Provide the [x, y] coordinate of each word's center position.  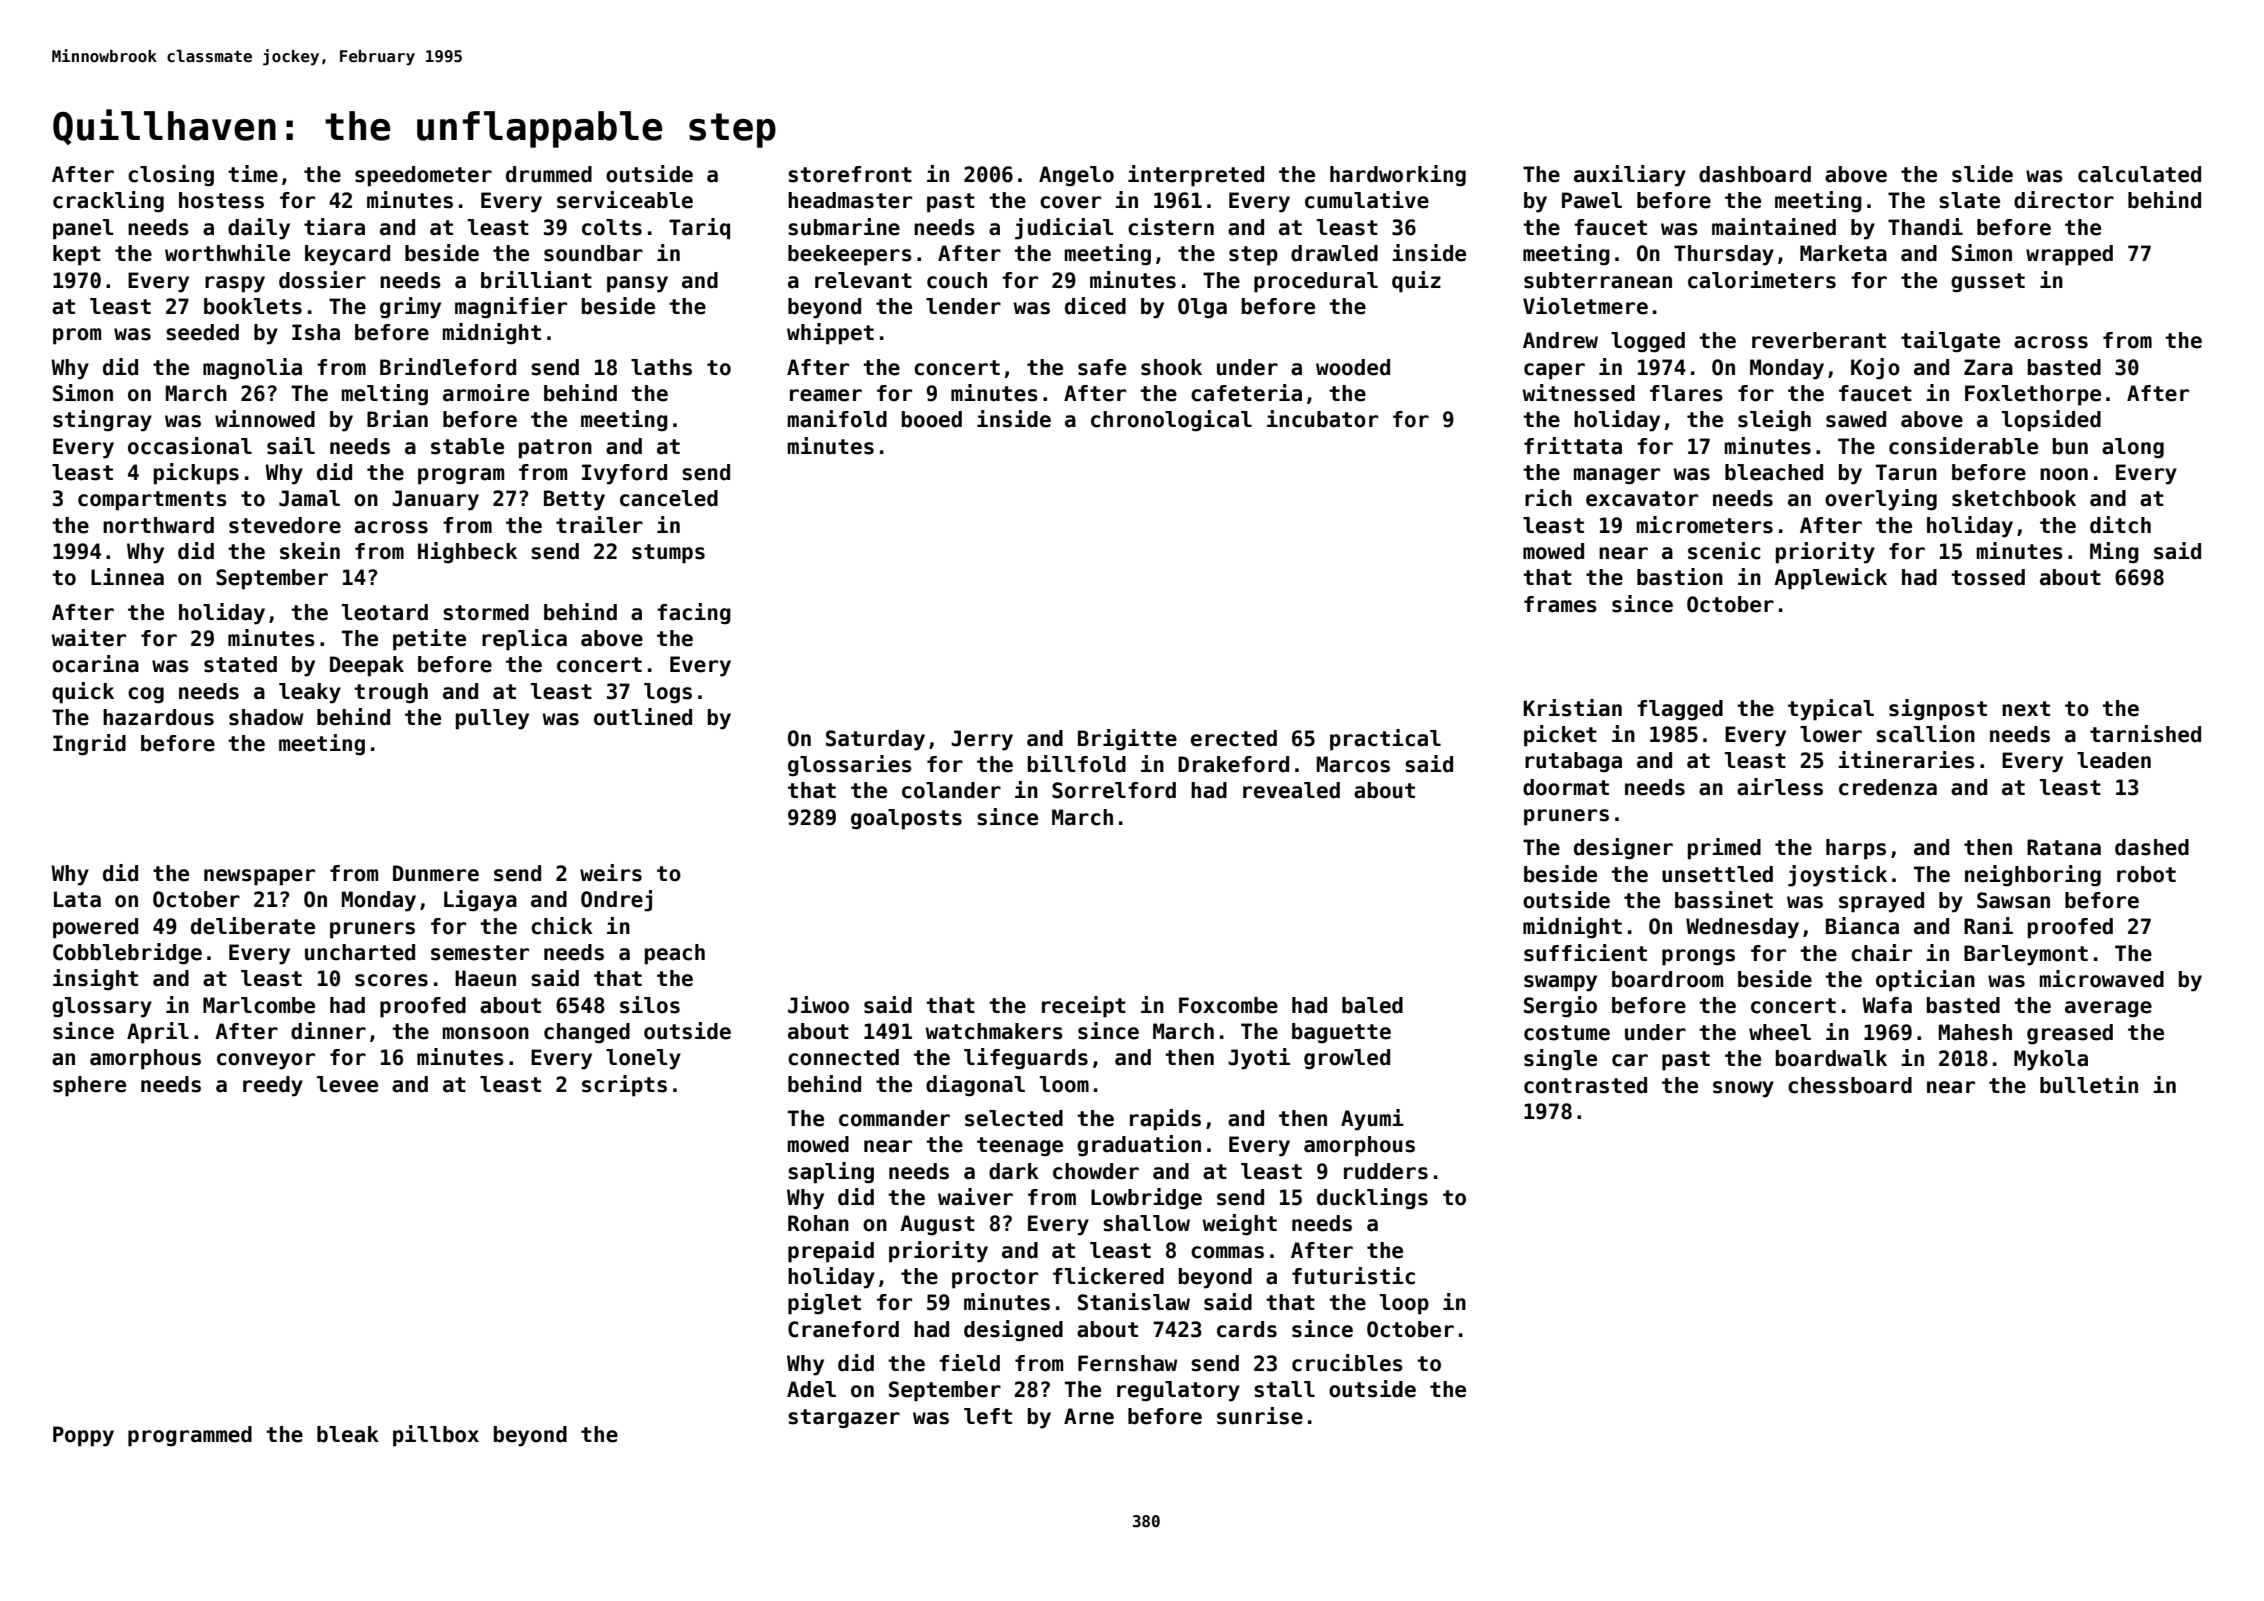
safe [1102, 367]
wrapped [2069, 255]
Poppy [83, 1436]
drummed [549, 174]
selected [1014, 1118]
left [988, 1416]
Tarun [1906, 472]
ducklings [1372, 1199]
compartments [152, 501]
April [158, 1033]
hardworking [1398, 176]
